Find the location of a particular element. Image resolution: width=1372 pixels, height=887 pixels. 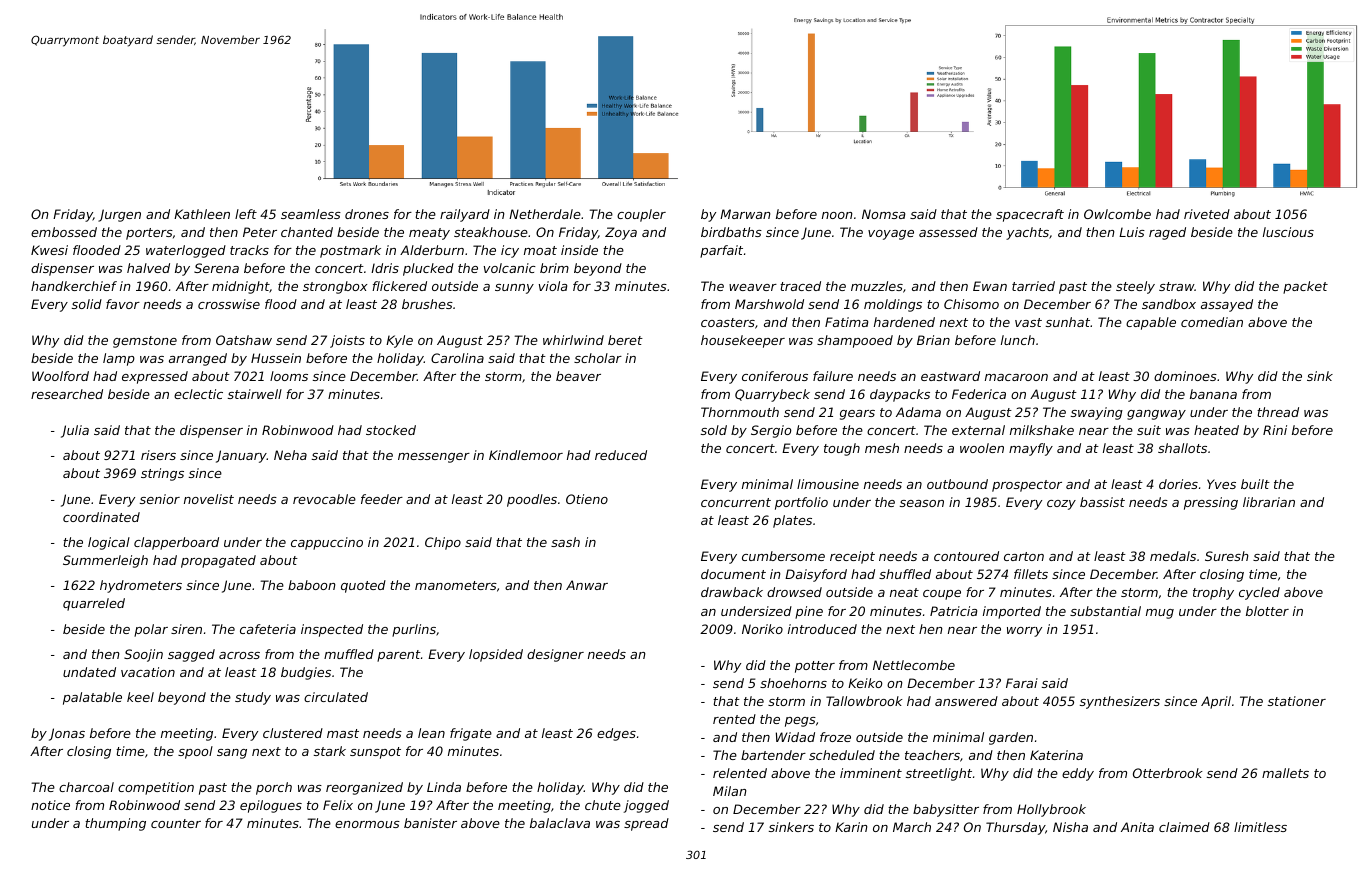

claimed is located at coordinates (1184, 827).
